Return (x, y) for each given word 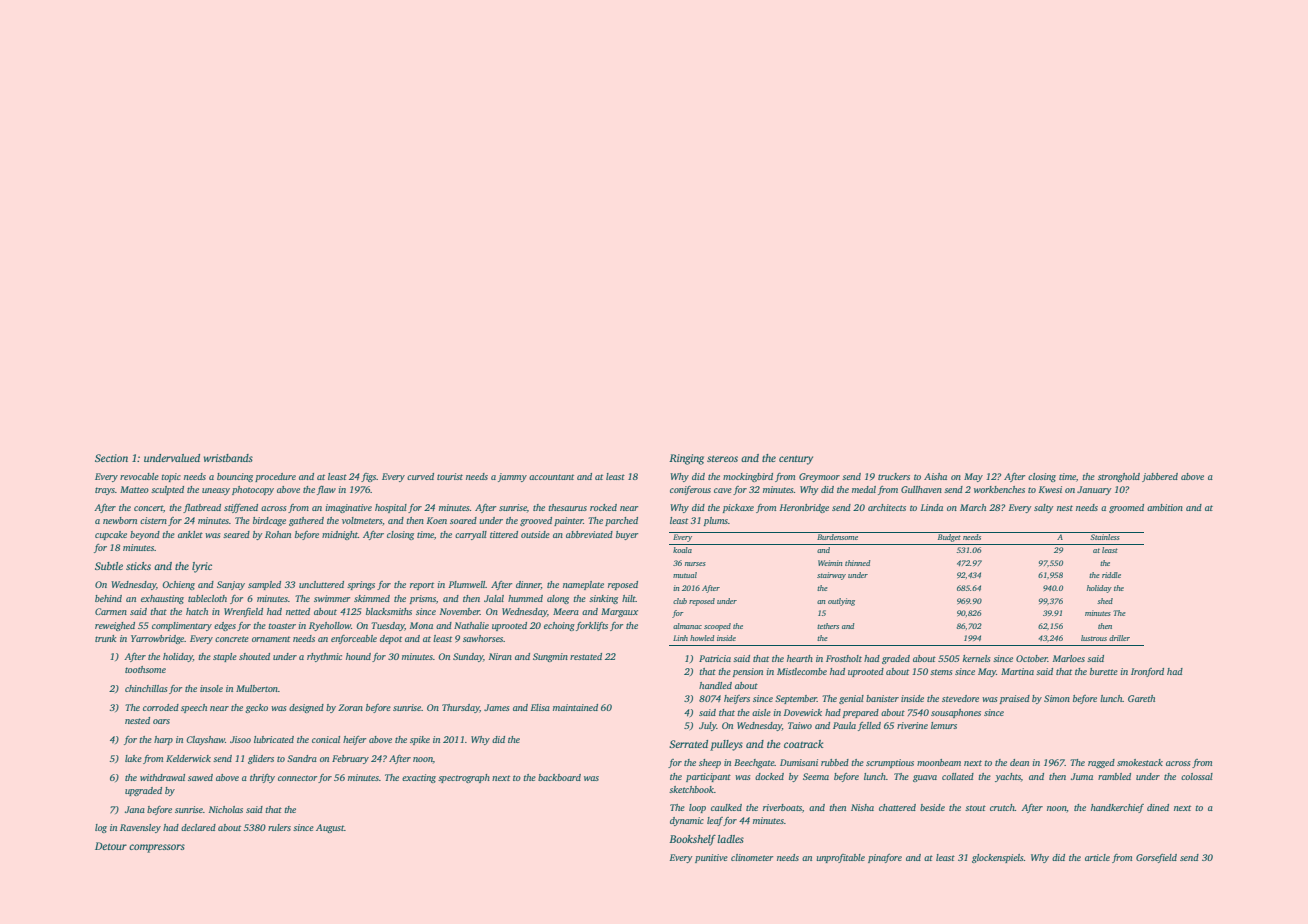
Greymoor (819, 477)
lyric (202, 567)
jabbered (1160, 477)
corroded (161, 707)
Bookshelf (692, 840)
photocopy (253, 490)
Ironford (1147, 672)
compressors (157, 848)
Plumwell (467, 584)
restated (586, 656)
